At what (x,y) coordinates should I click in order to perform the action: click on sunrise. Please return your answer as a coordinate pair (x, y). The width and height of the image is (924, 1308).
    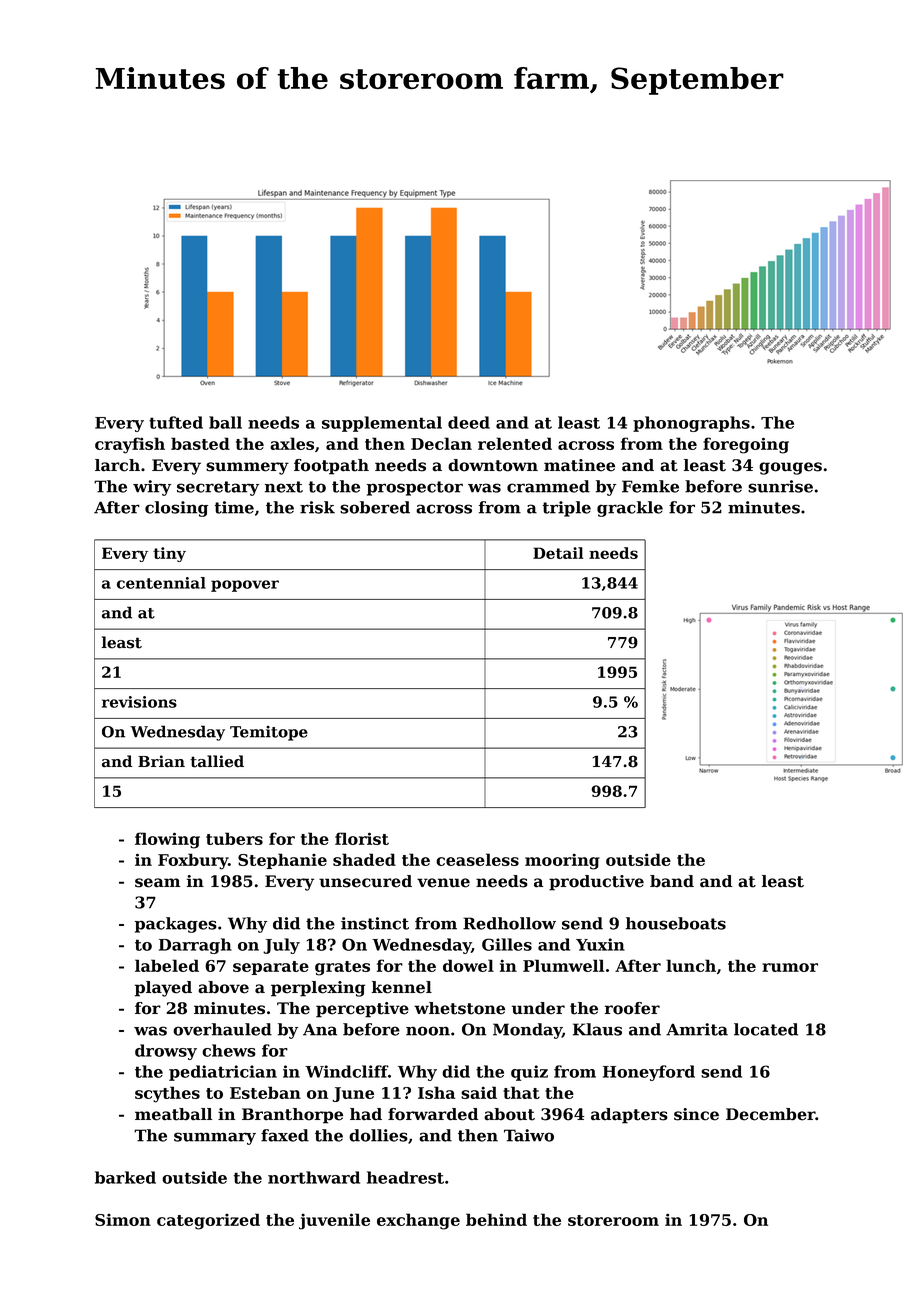
    Looking at the image, I should click on (780, 486).
